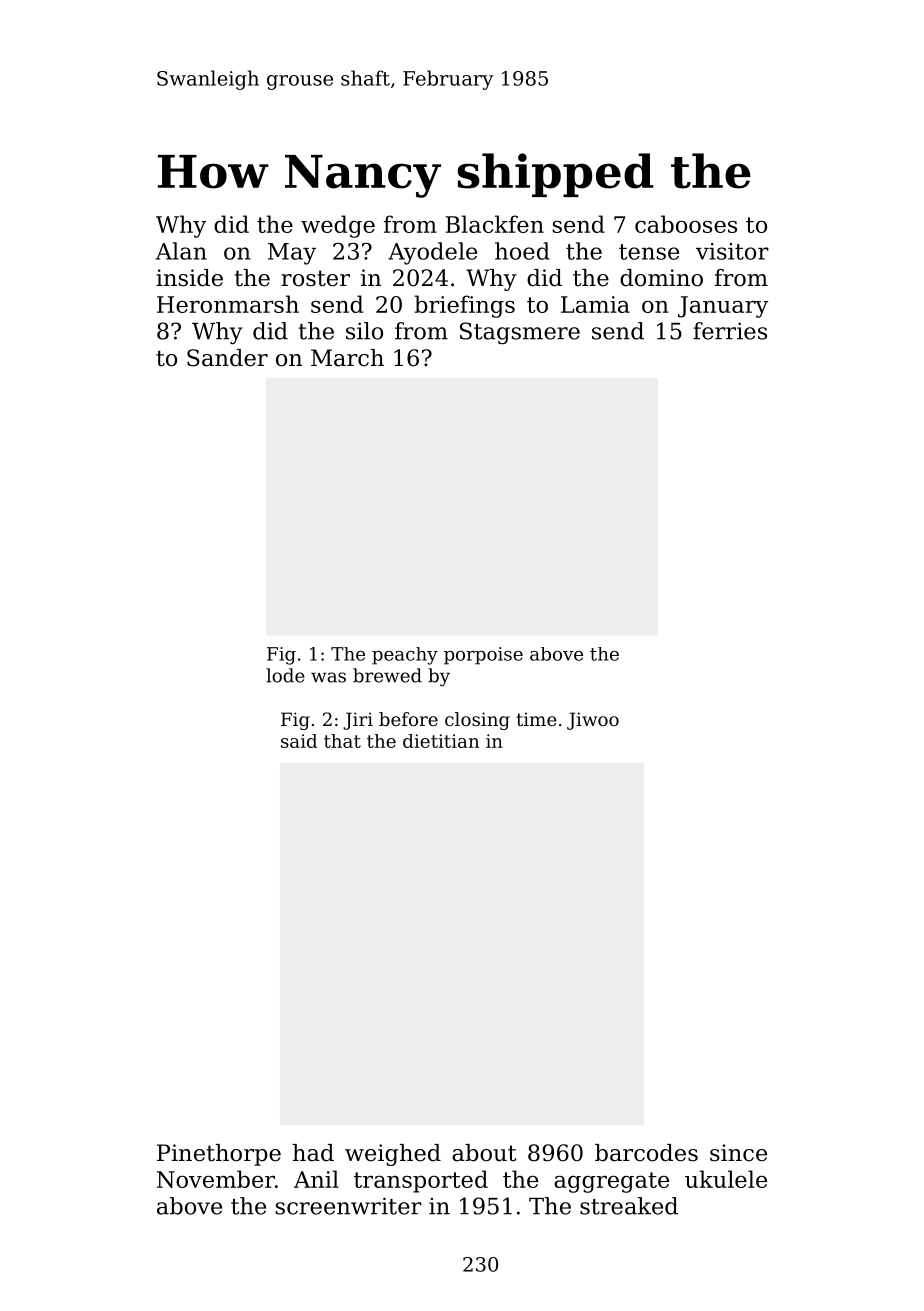 The height and width of the document is (1311, 924). Describe the element at coordinates (732, 251) in the document. I see `visitor` at that location.
